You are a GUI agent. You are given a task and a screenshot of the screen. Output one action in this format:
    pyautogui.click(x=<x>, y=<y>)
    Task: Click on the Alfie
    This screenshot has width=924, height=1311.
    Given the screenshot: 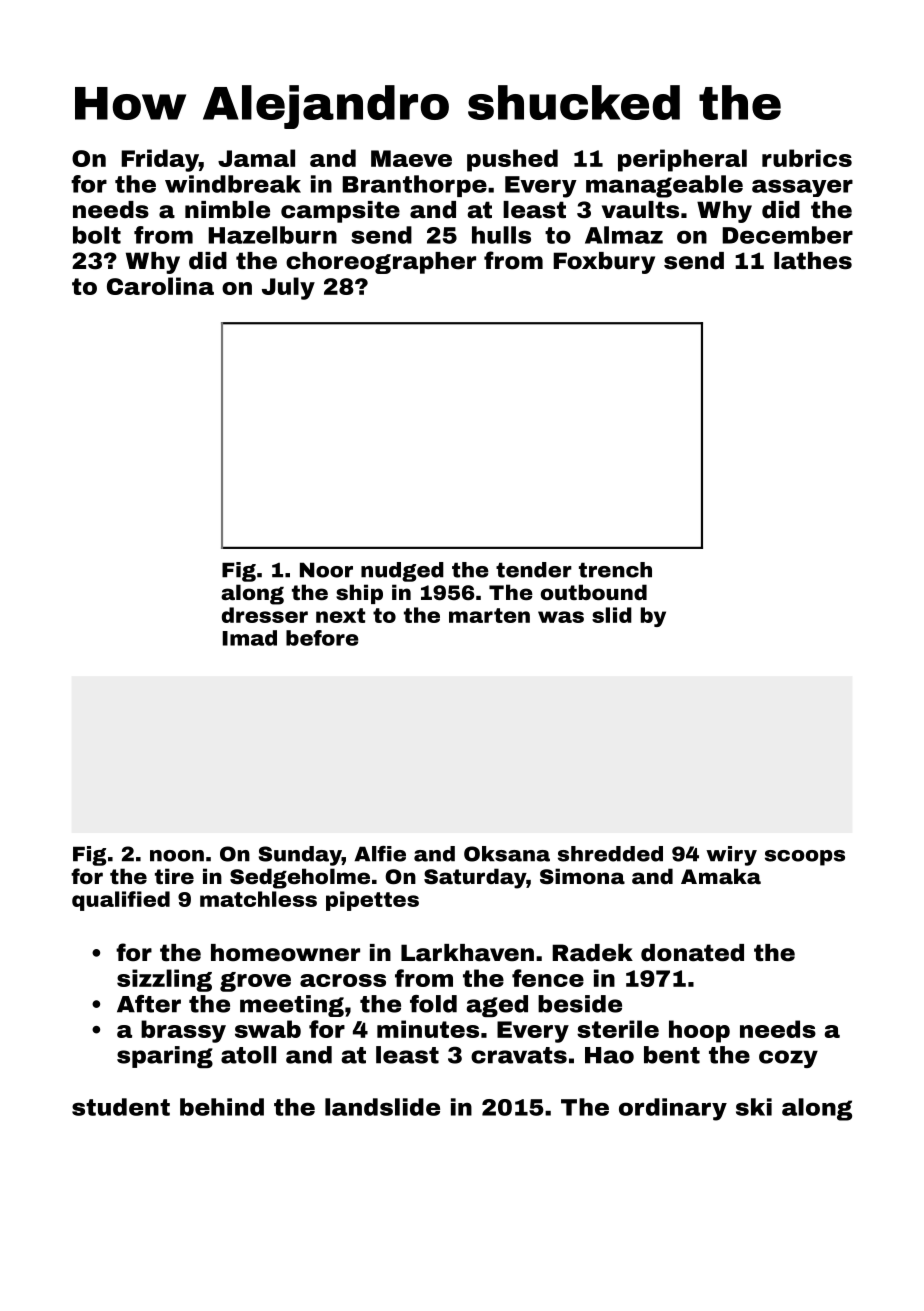 What is the action you would take?
    pyautogui.click(x=380, y=854)
